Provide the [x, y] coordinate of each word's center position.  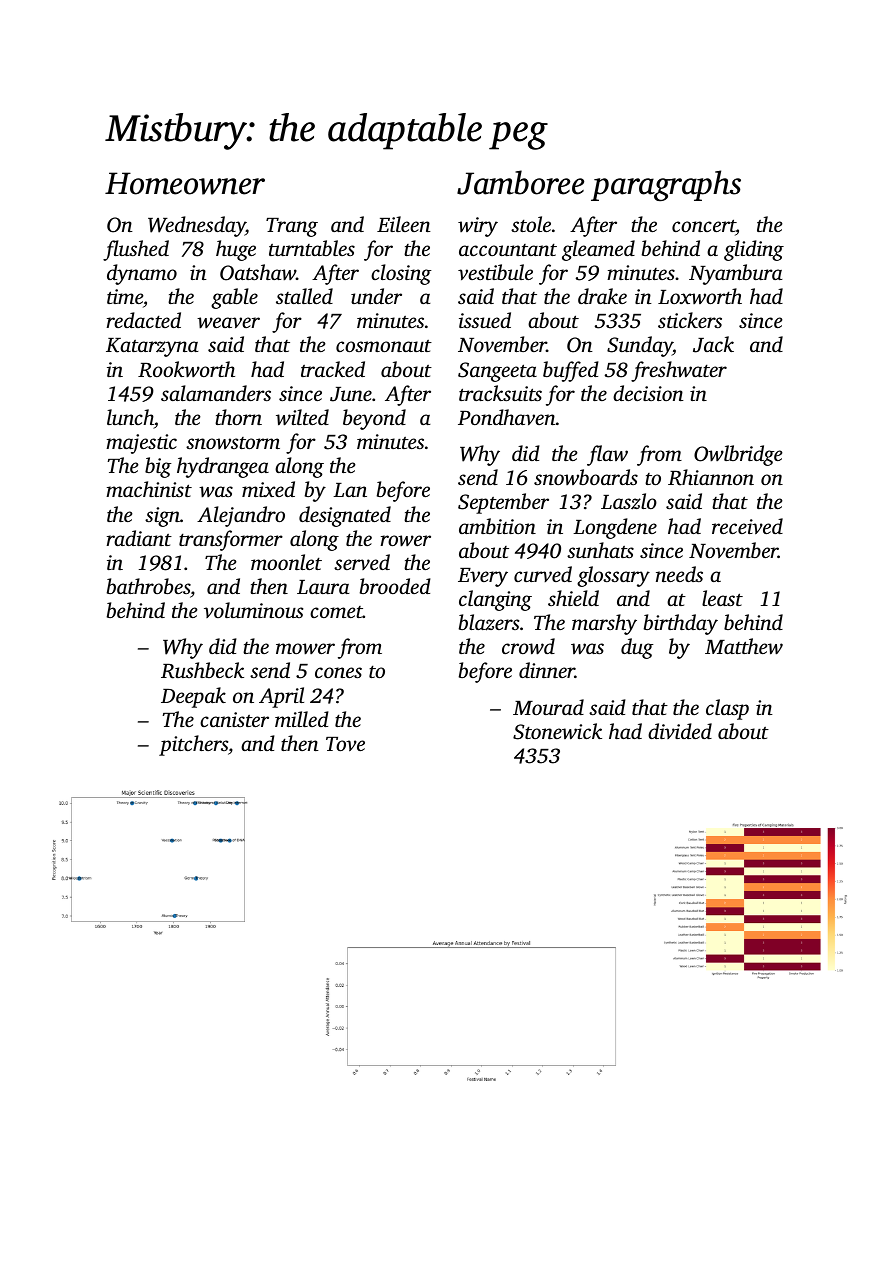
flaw [607, 455]
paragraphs [666, 186]
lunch [130, 417]
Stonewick [557, 731]
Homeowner [185, 183]
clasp [727, 709]
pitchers [193, 745]
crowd [528, 646]
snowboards [586, 477]
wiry [478, 227]
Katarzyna [152, 347]
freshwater [679, 371]
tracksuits [500, 393]
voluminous [253, 610]
